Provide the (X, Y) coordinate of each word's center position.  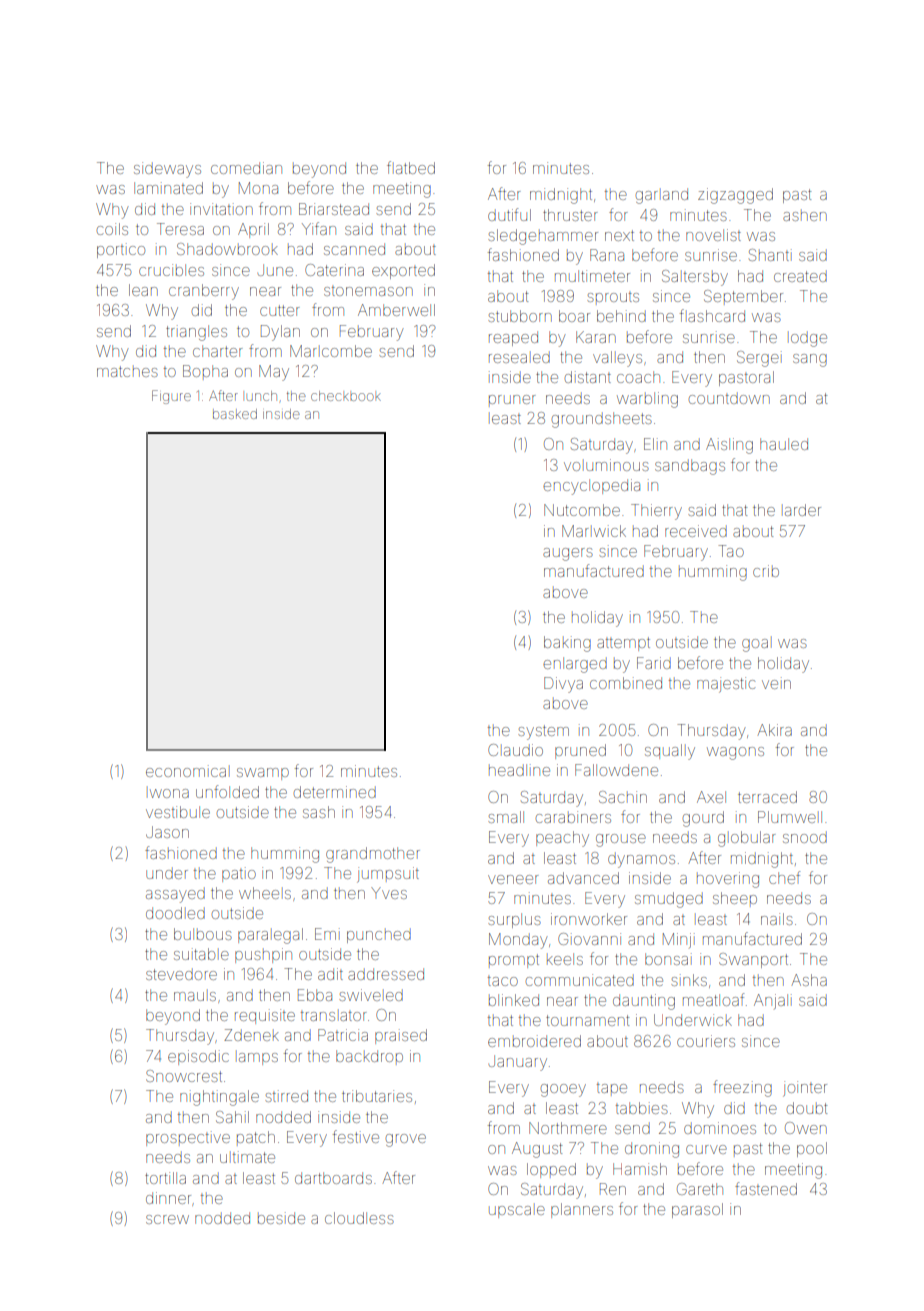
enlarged (575, 665)
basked (235, 414)
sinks (689, 980)
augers (568, 554)
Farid (654, 663)
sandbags (690, 467)
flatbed (411, 167)
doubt (807, 1108)
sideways (167, 170)
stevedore (181, 974)
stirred (286, 1096)
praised (401, 1036)
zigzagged (735, 196)
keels (565, 959)
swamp (263, 774)
